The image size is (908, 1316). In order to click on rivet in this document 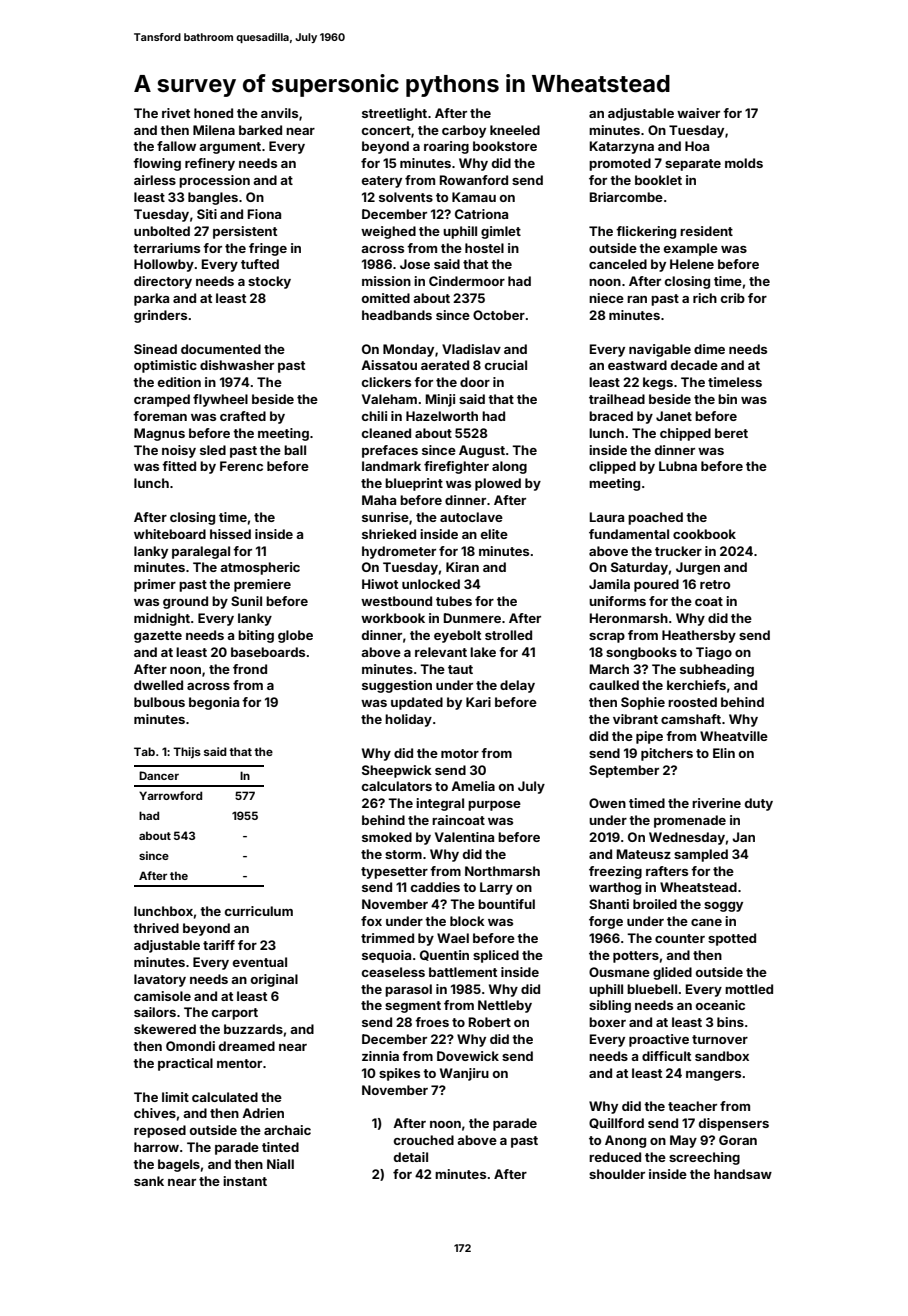, I will do `click(176, 113)`.
